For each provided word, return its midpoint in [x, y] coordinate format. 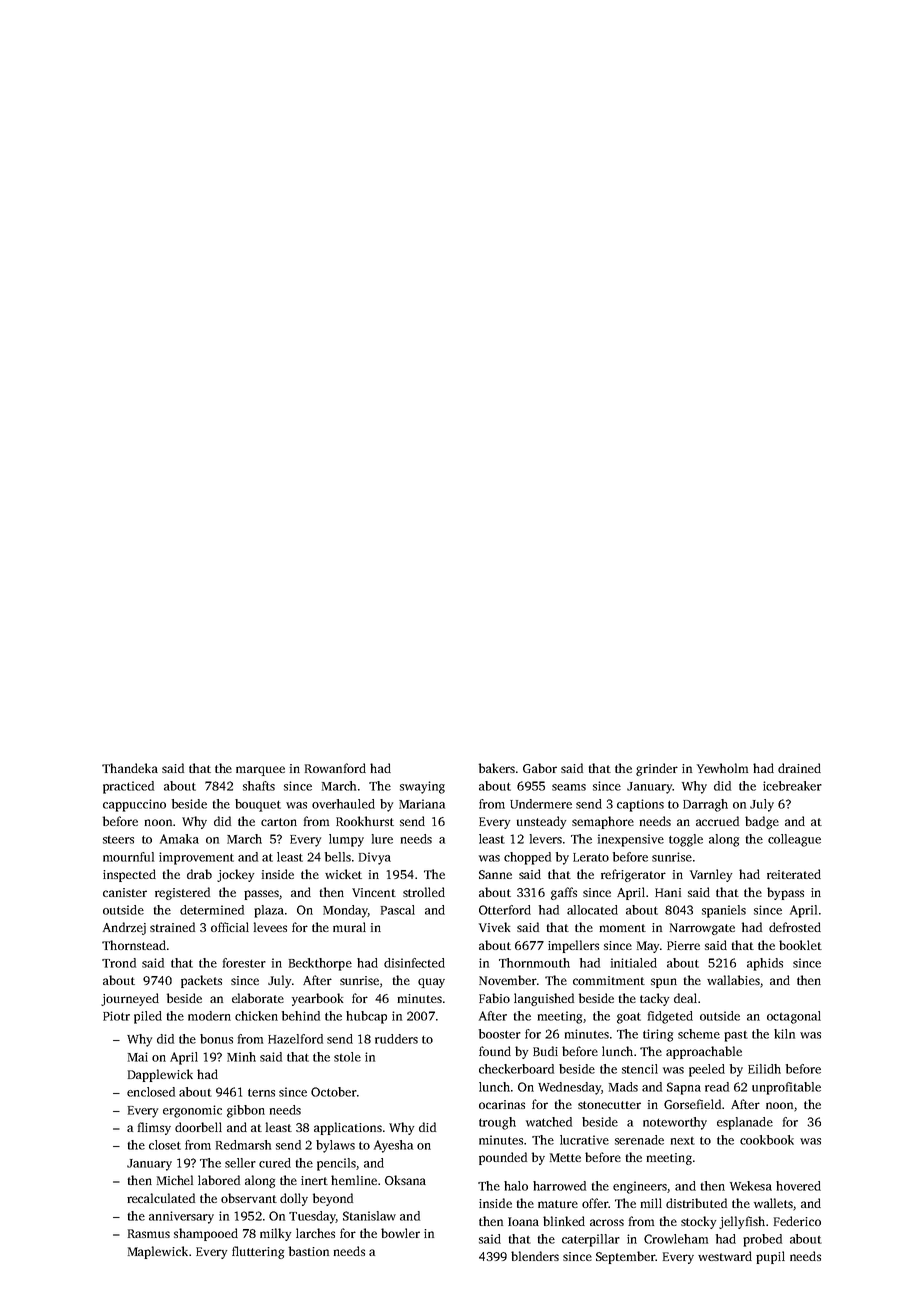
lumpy [346, 840]
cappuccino [134, 805]
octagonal [794, 1017]
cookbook [767, 1140]
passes [261, 895]
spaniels [724, 911]
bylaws [335, 1146]
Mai [138, 1057]
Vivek [494, 927]
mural [349, 927]
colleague [794, 840]
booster [500, 1034]
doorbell [198, 1127]
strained [172, 927]
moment [623, 928]
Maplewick [158, 1252]
